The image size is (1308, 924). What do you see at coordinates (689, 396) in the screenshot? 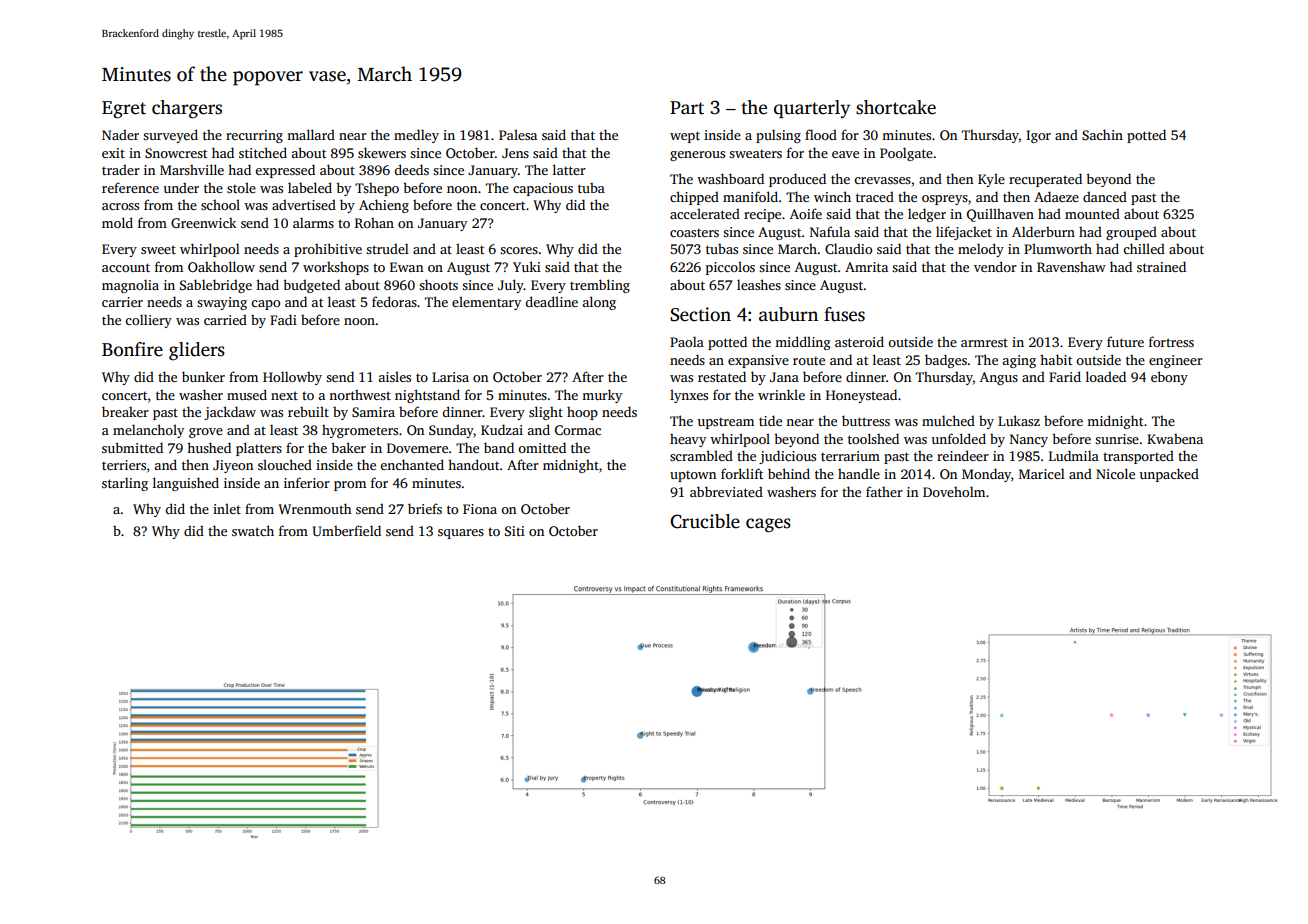
I see `lynxes` at bounding box center [689, 396].
